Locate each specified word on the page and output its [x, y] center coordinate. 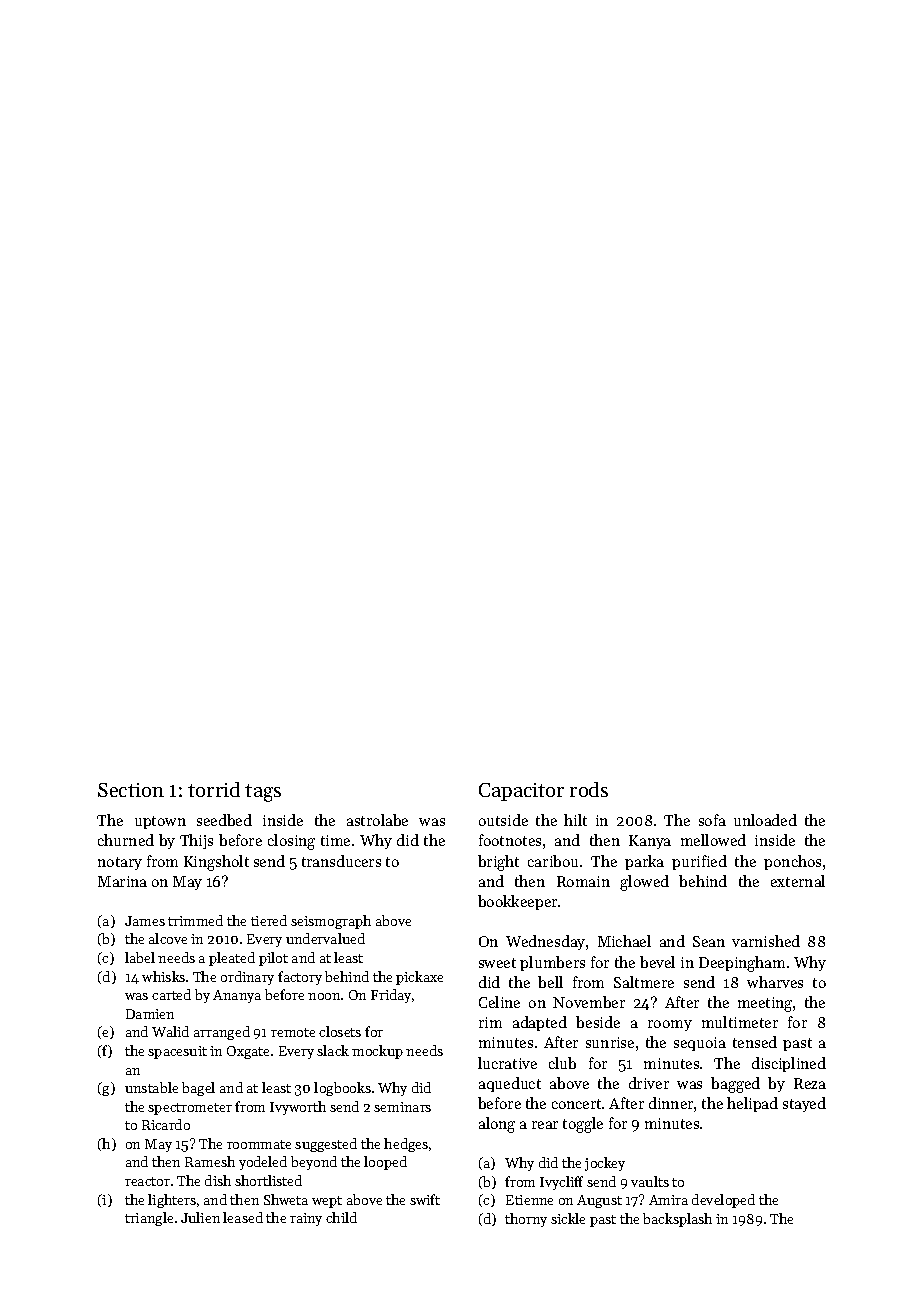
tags [263, 793]
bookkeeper [517, 902]
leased [243, 1217]
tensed [755, 1042]
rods [589, 789]
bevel [657, 962]
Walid [170, 1031]
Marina [122, 881]
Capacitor [521, 792]
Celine [499, 1002]
